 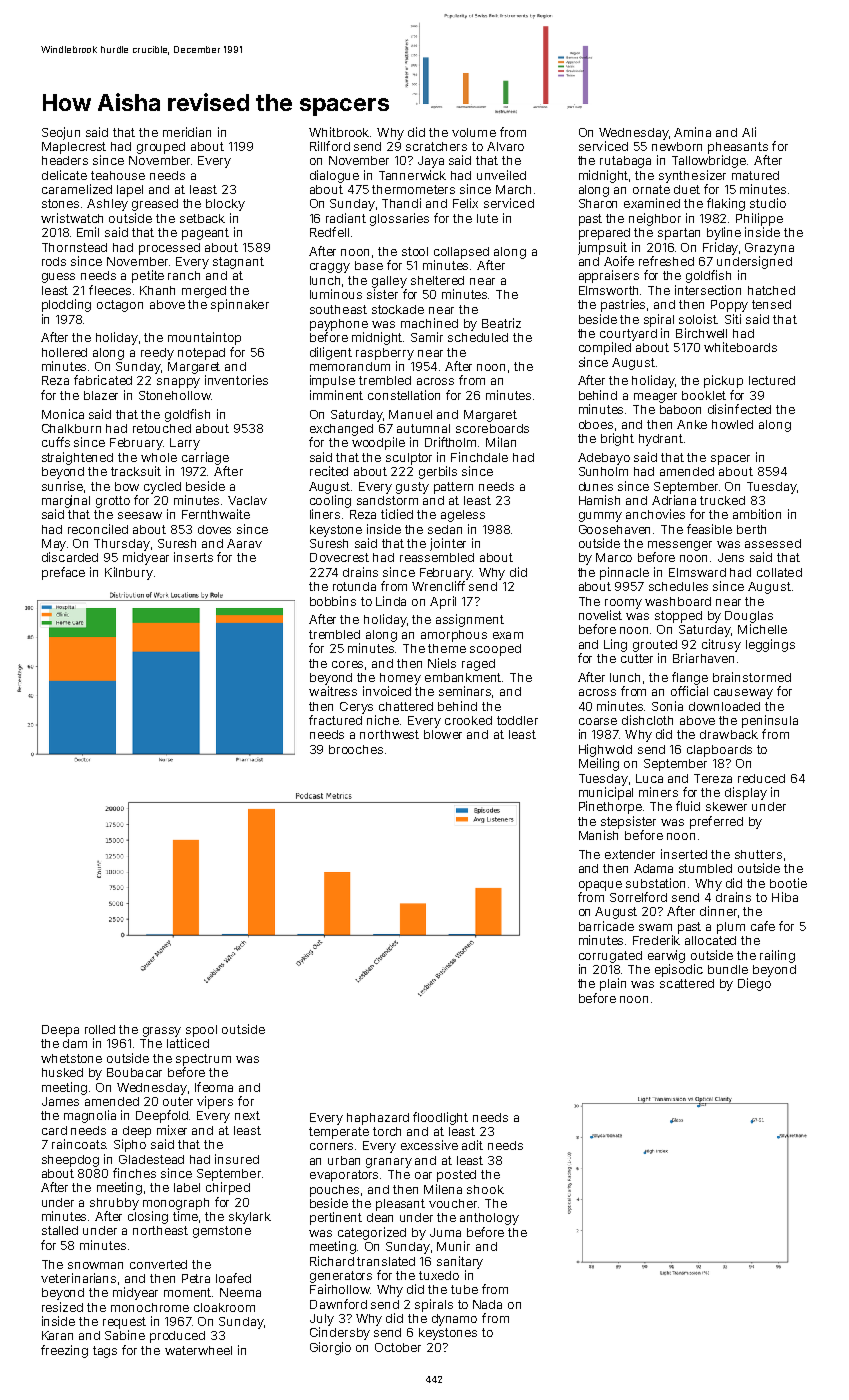 I want to click on gummy, so click(x=600, y=517).
